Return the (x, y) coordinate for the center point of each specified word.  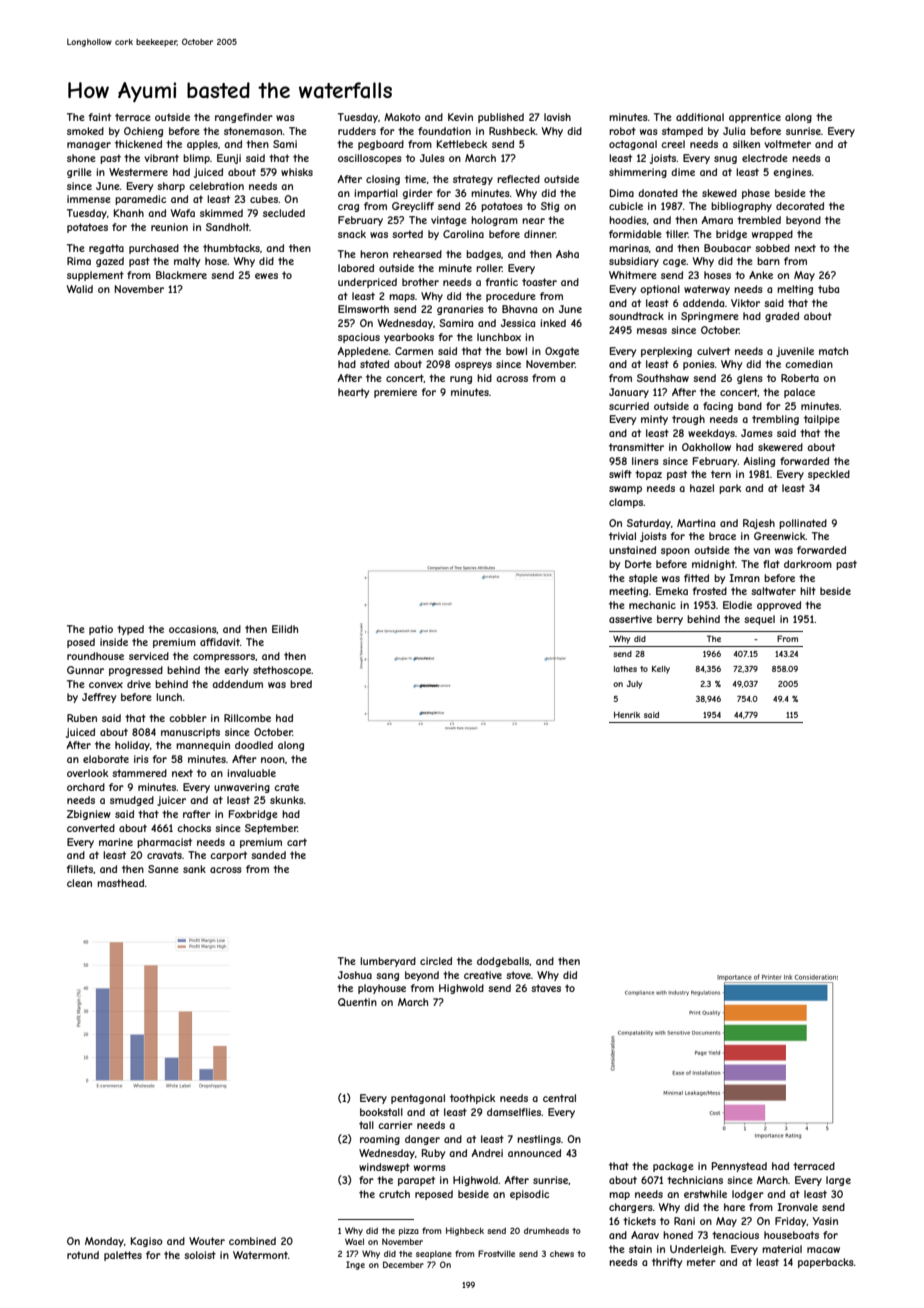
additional (700, 117)
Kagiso (147, 1242)
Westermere (138, 172)
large (838, 1181)
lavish (557, 117)
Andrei (487, 1153)
